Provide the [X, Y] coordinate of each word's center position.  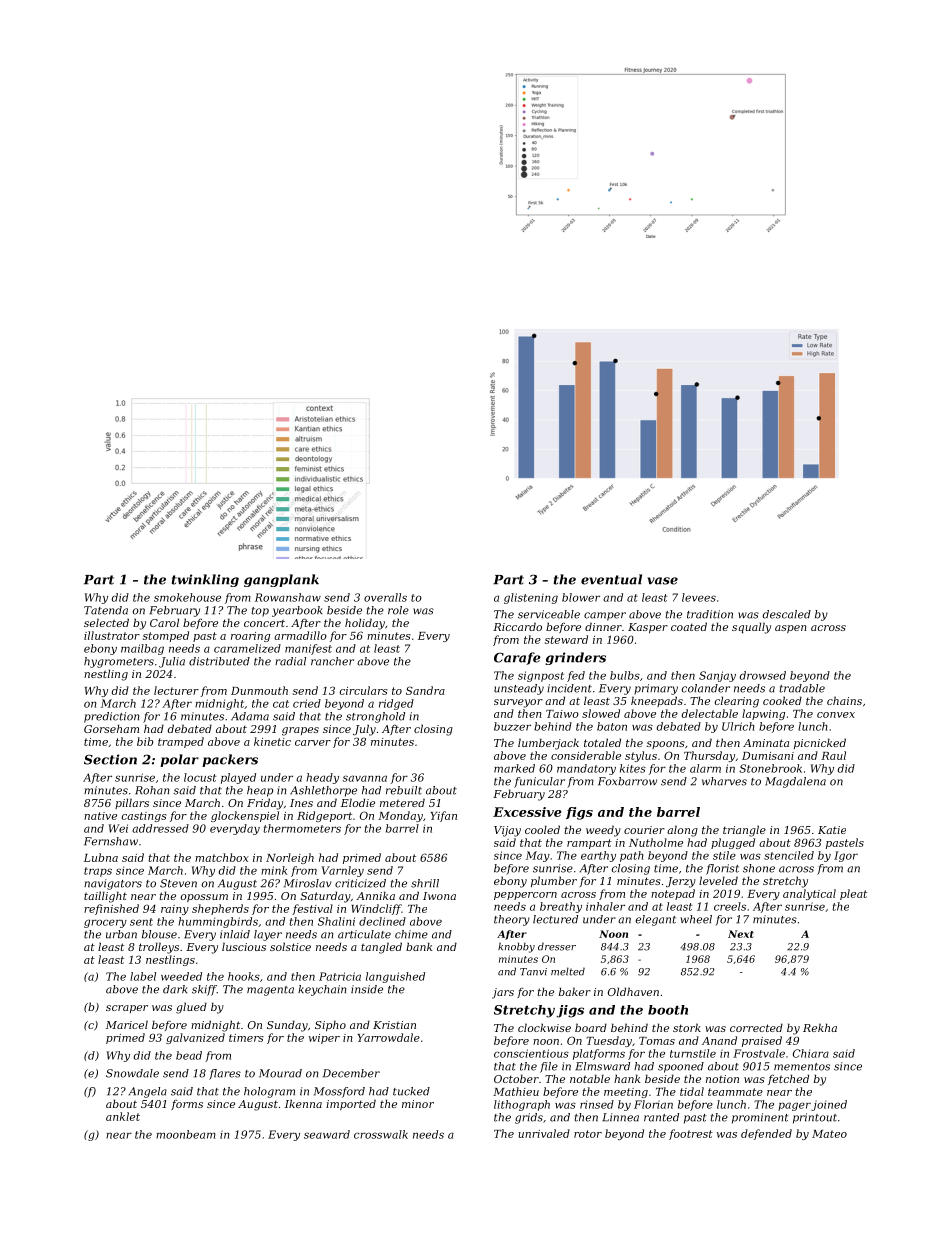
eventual [611, 579]
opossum [204, 898]
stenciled [789, 855]
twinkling [205, 580]
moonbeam [186, 1134]
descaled [787, 614]
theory [512, 920]
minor [418, 1104]
